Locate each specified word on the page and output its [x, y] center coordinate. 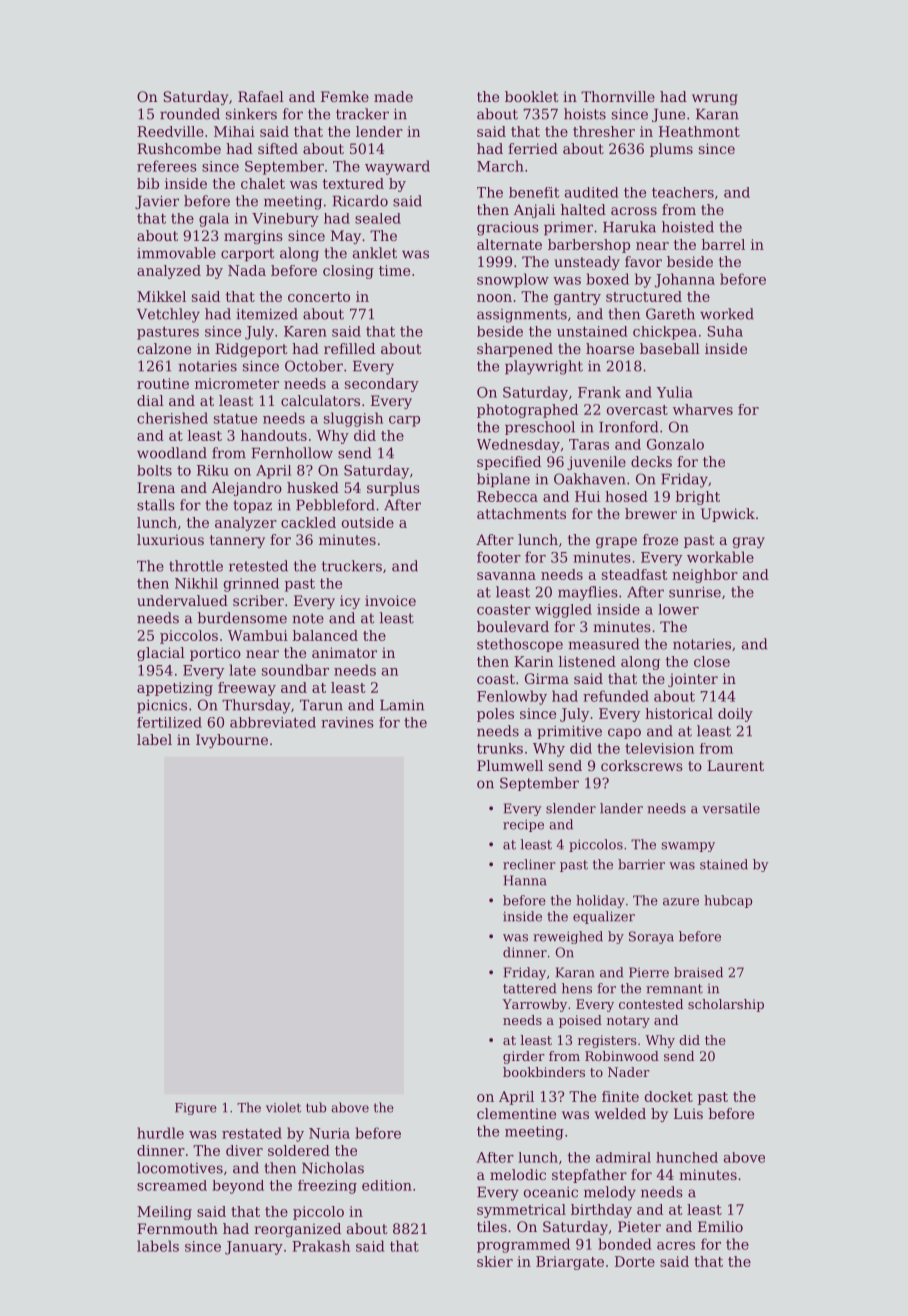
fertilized [169, 722]
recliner [529, 864]
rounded [190, 114]
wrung [715, 99]
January [254, 1248]
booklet [531, 96]
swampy [688, 847]
